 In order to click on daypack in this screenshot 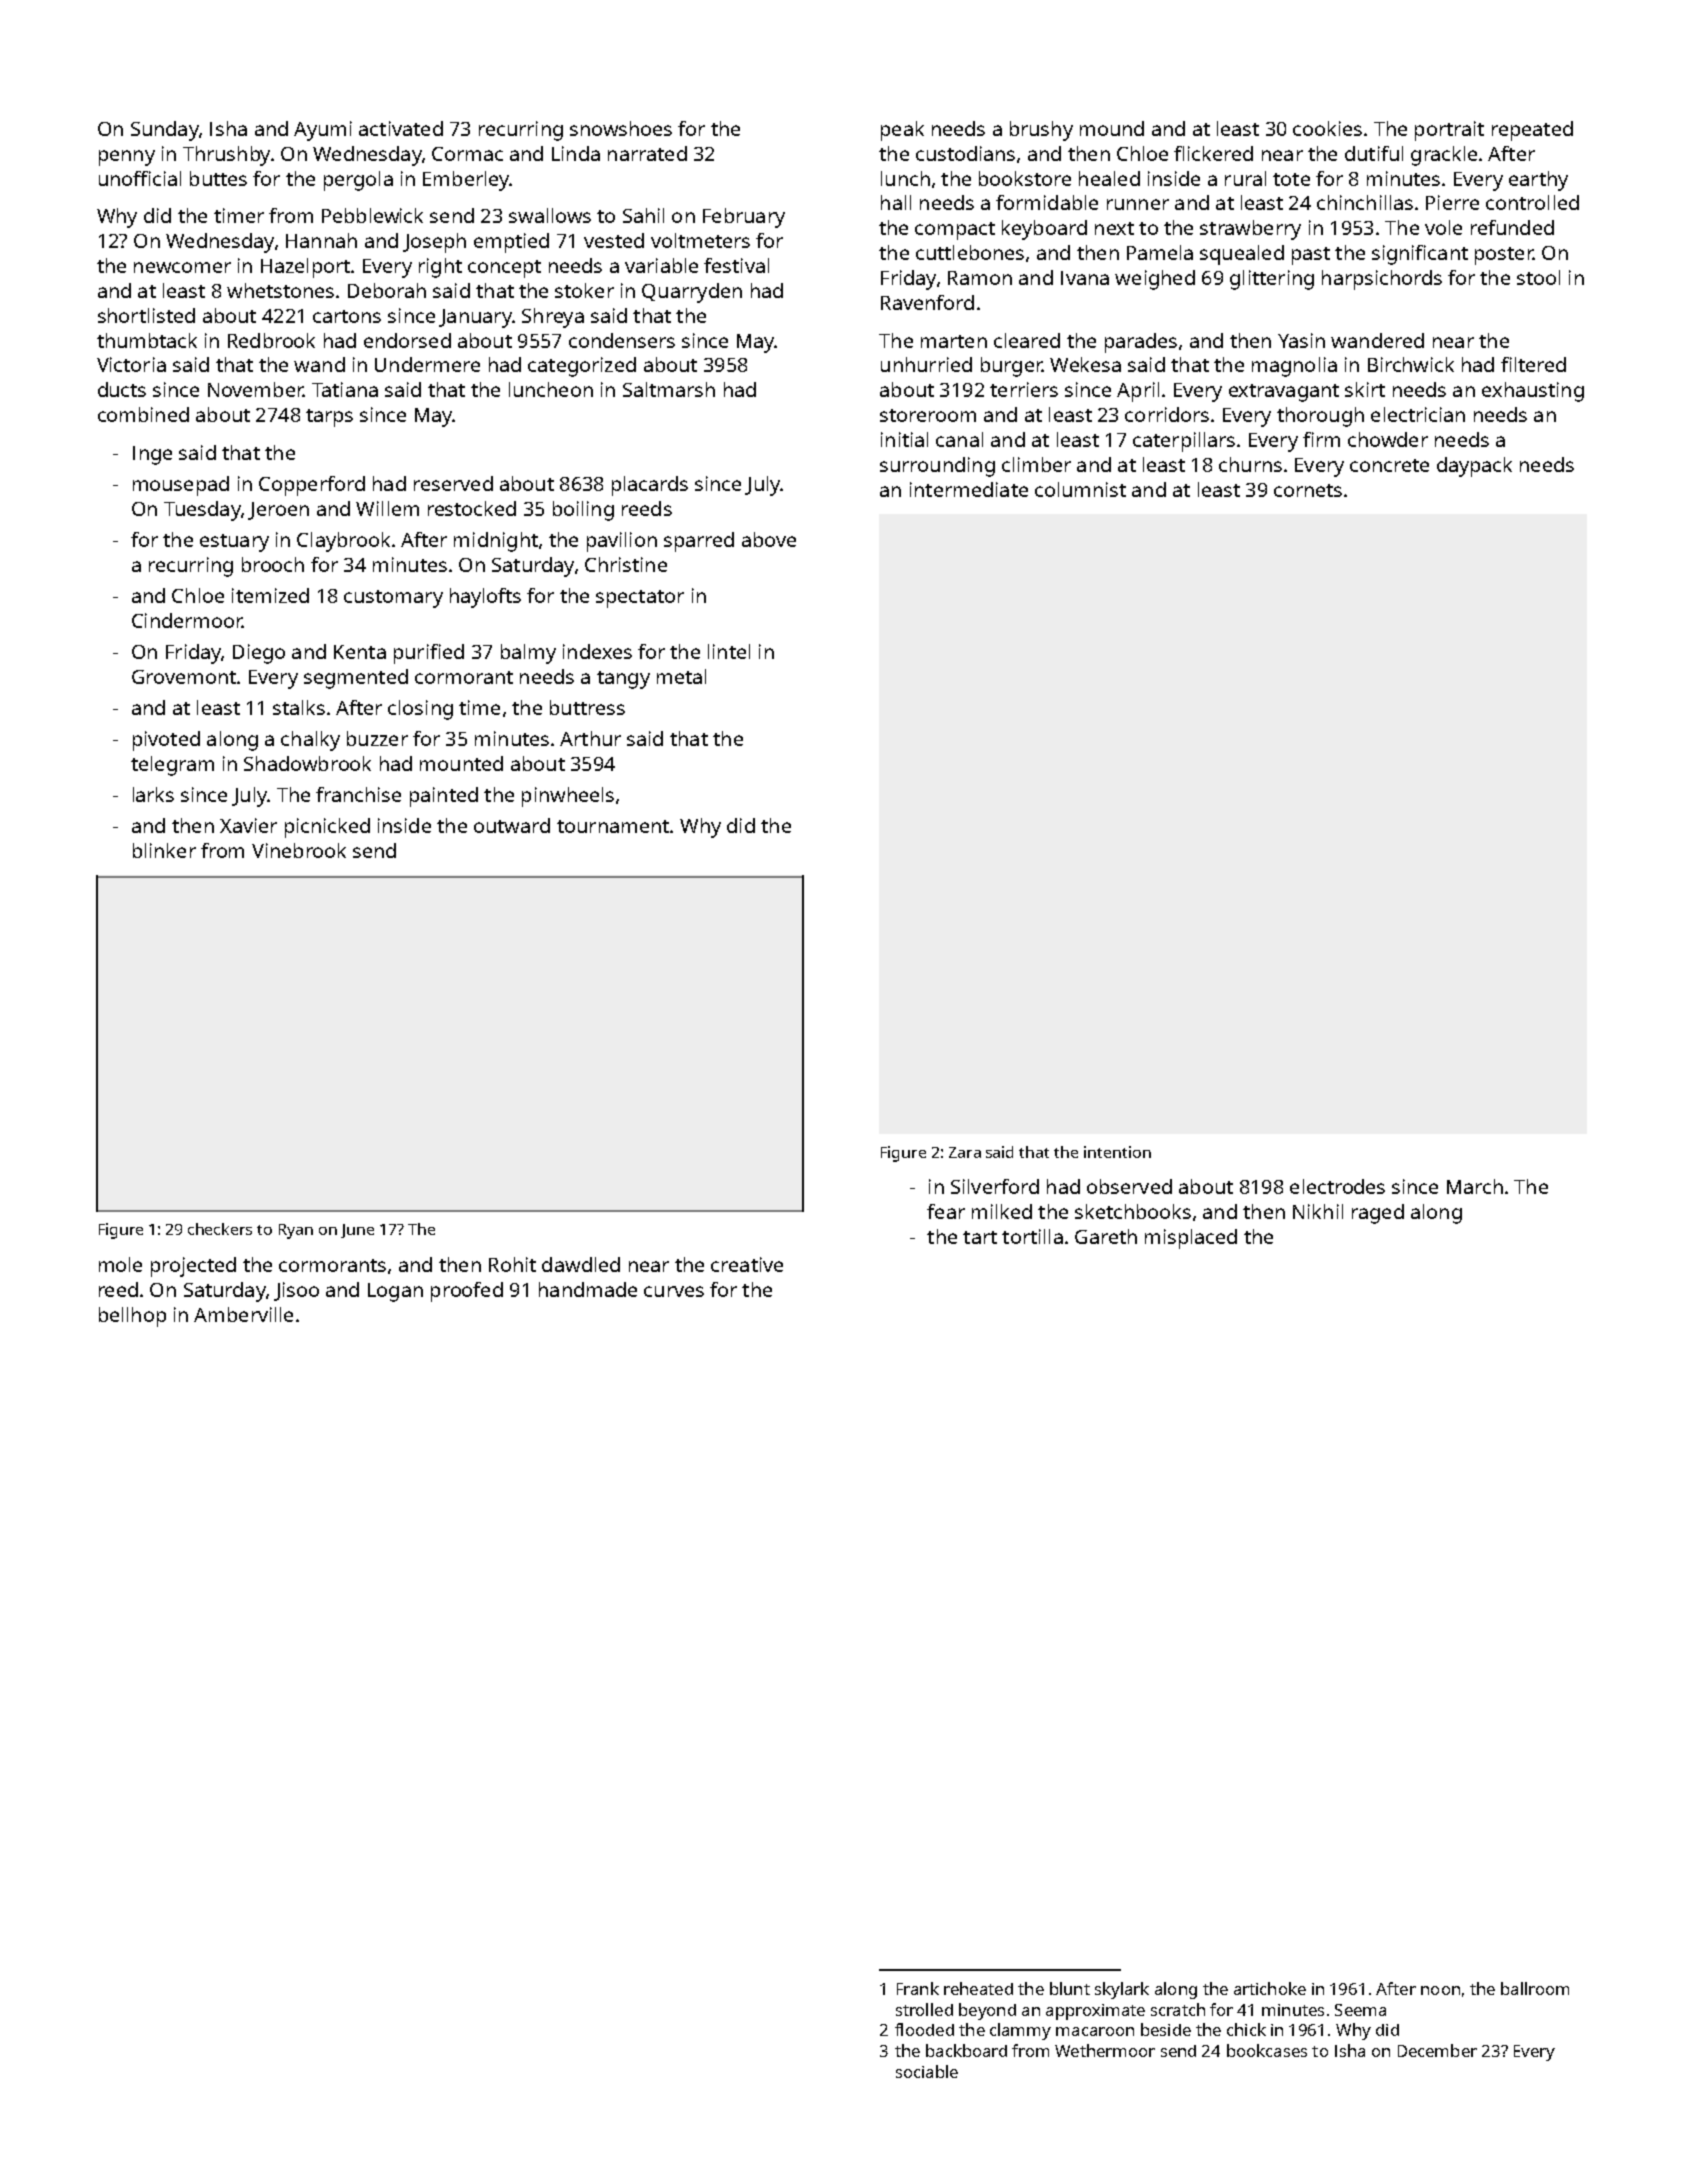, I will do `click(1474, 467)`.
